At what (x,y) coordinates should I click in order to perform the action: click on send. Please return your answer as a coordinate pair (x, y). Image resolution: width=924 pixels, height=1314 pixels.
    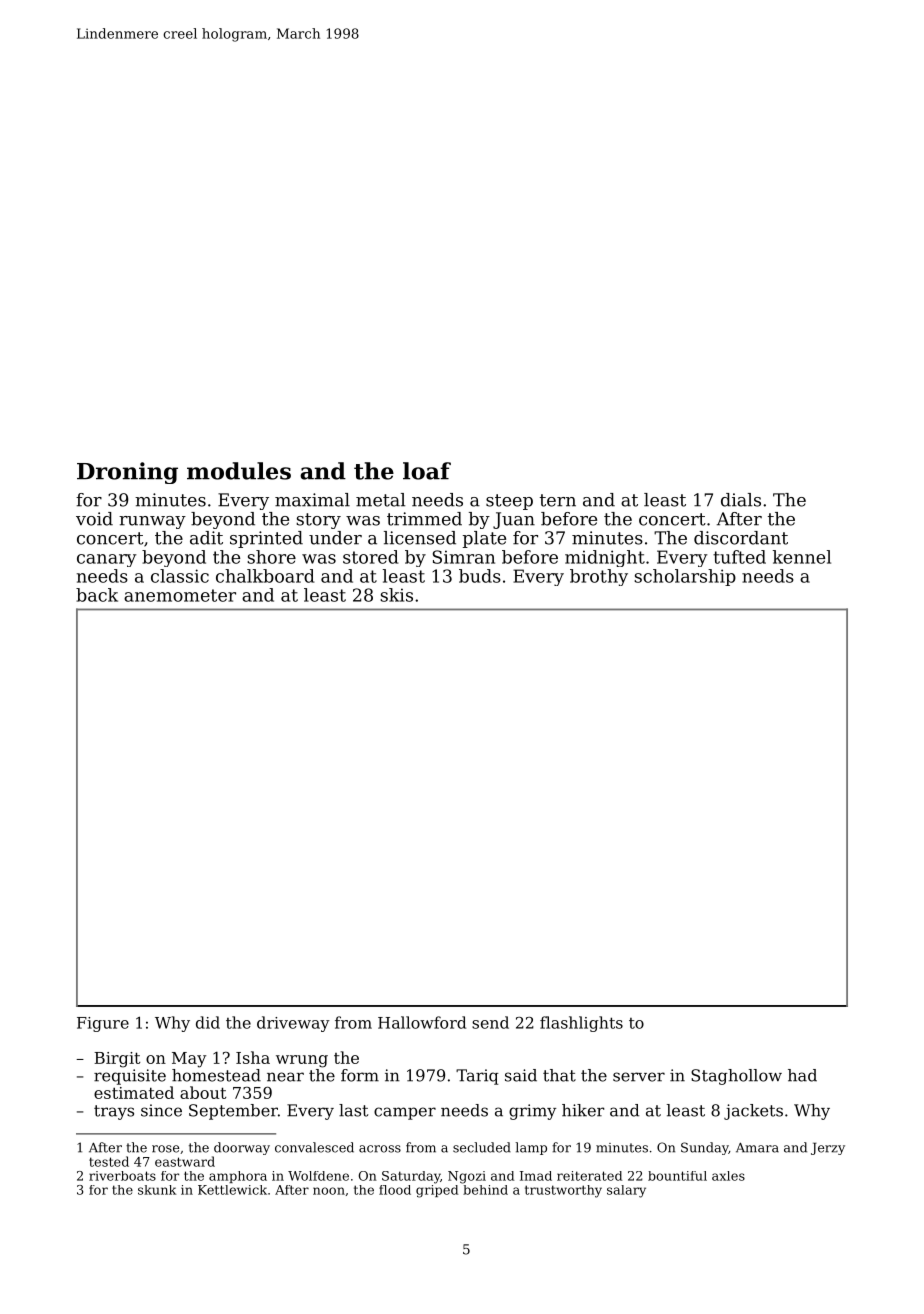
    Looking at the image, I should click on (490, 1022).
